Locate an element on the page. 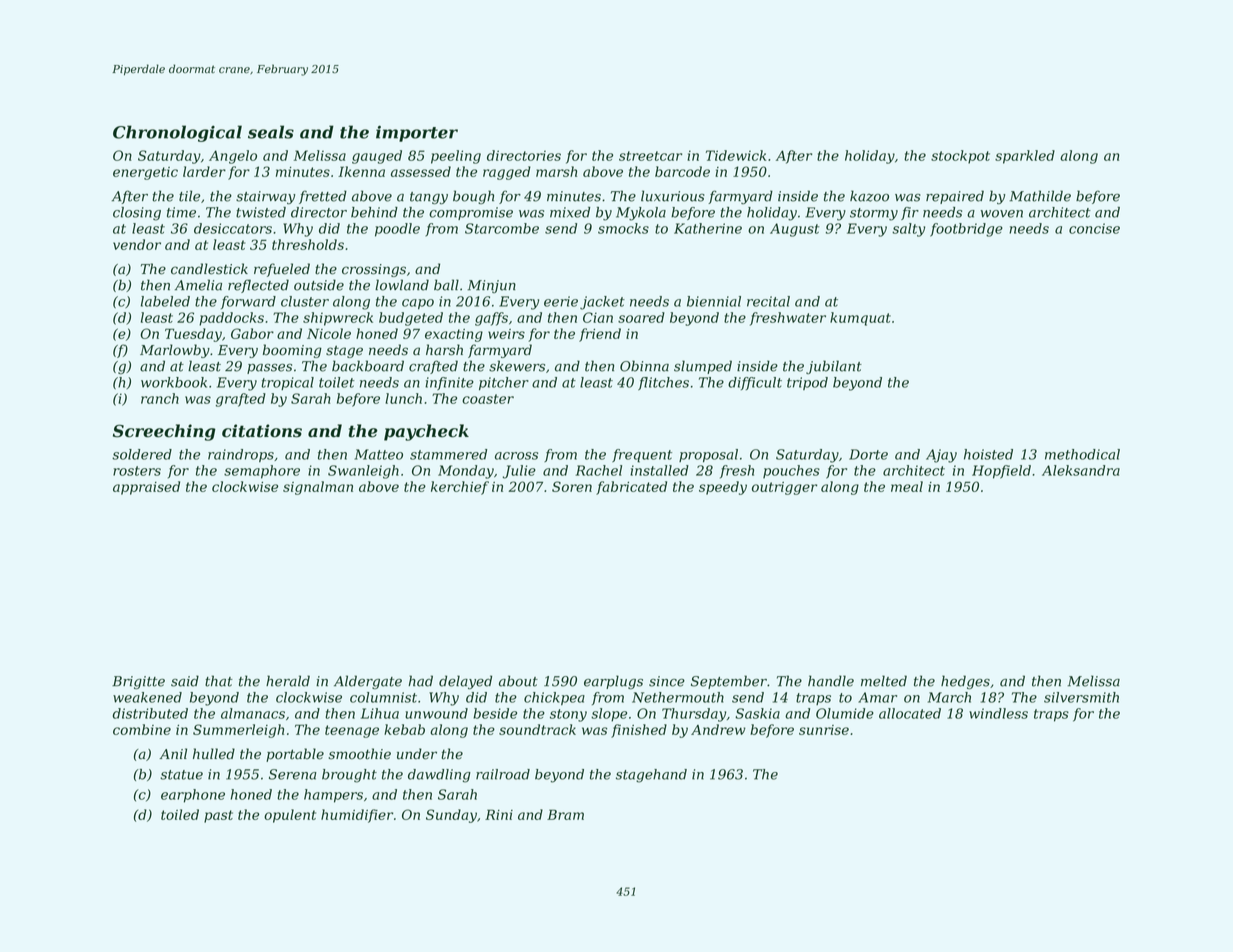 This page has height=952, width=1233. Ajay is located at coordinates (941, 456).
